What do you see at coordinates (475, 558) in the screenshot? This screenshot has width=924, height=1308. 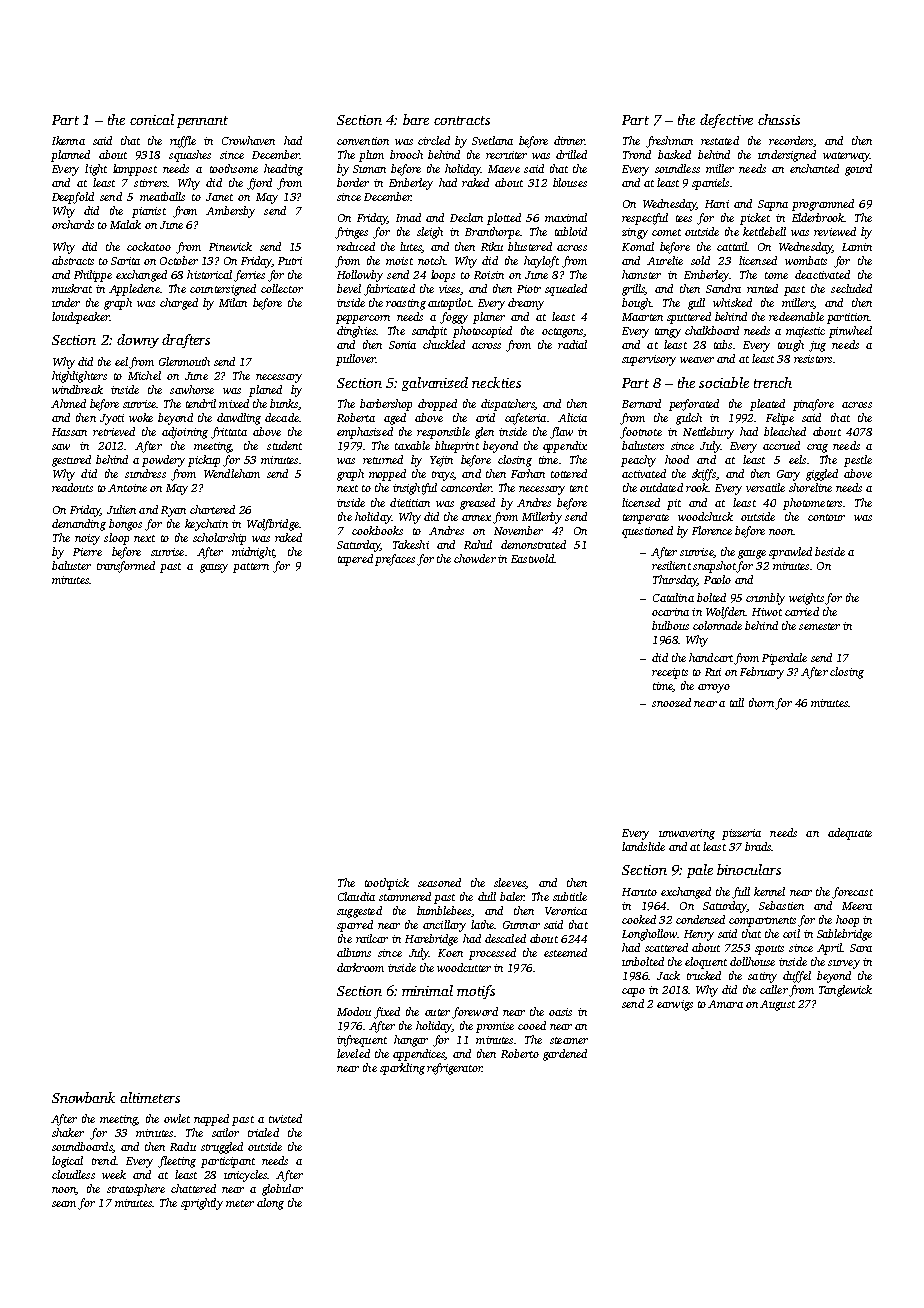 I see `chowder` at bounding box center [475, 558].
